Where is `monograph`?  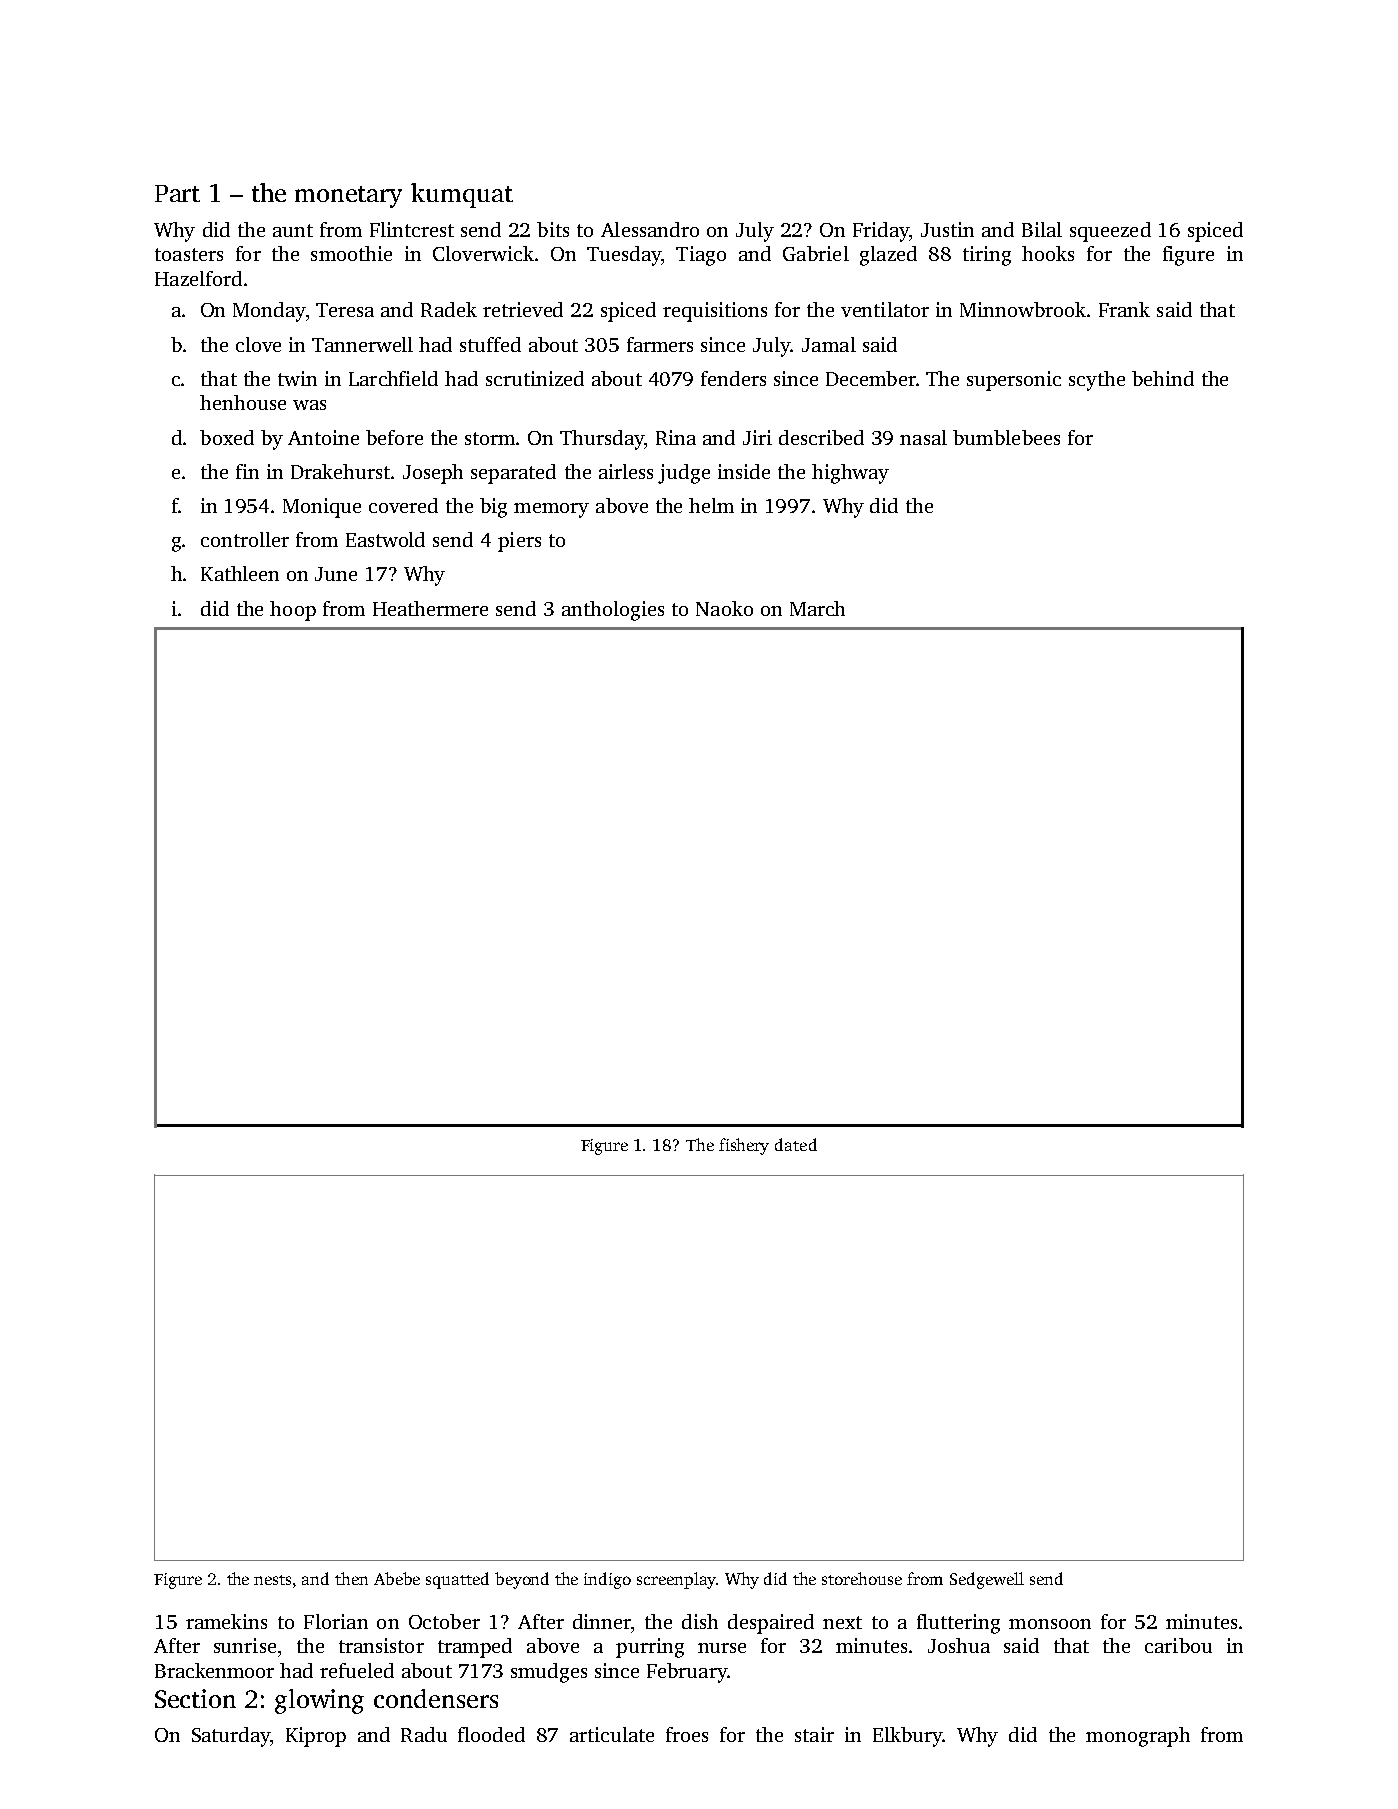 monograph is located at coordinates (1138, 1737).
